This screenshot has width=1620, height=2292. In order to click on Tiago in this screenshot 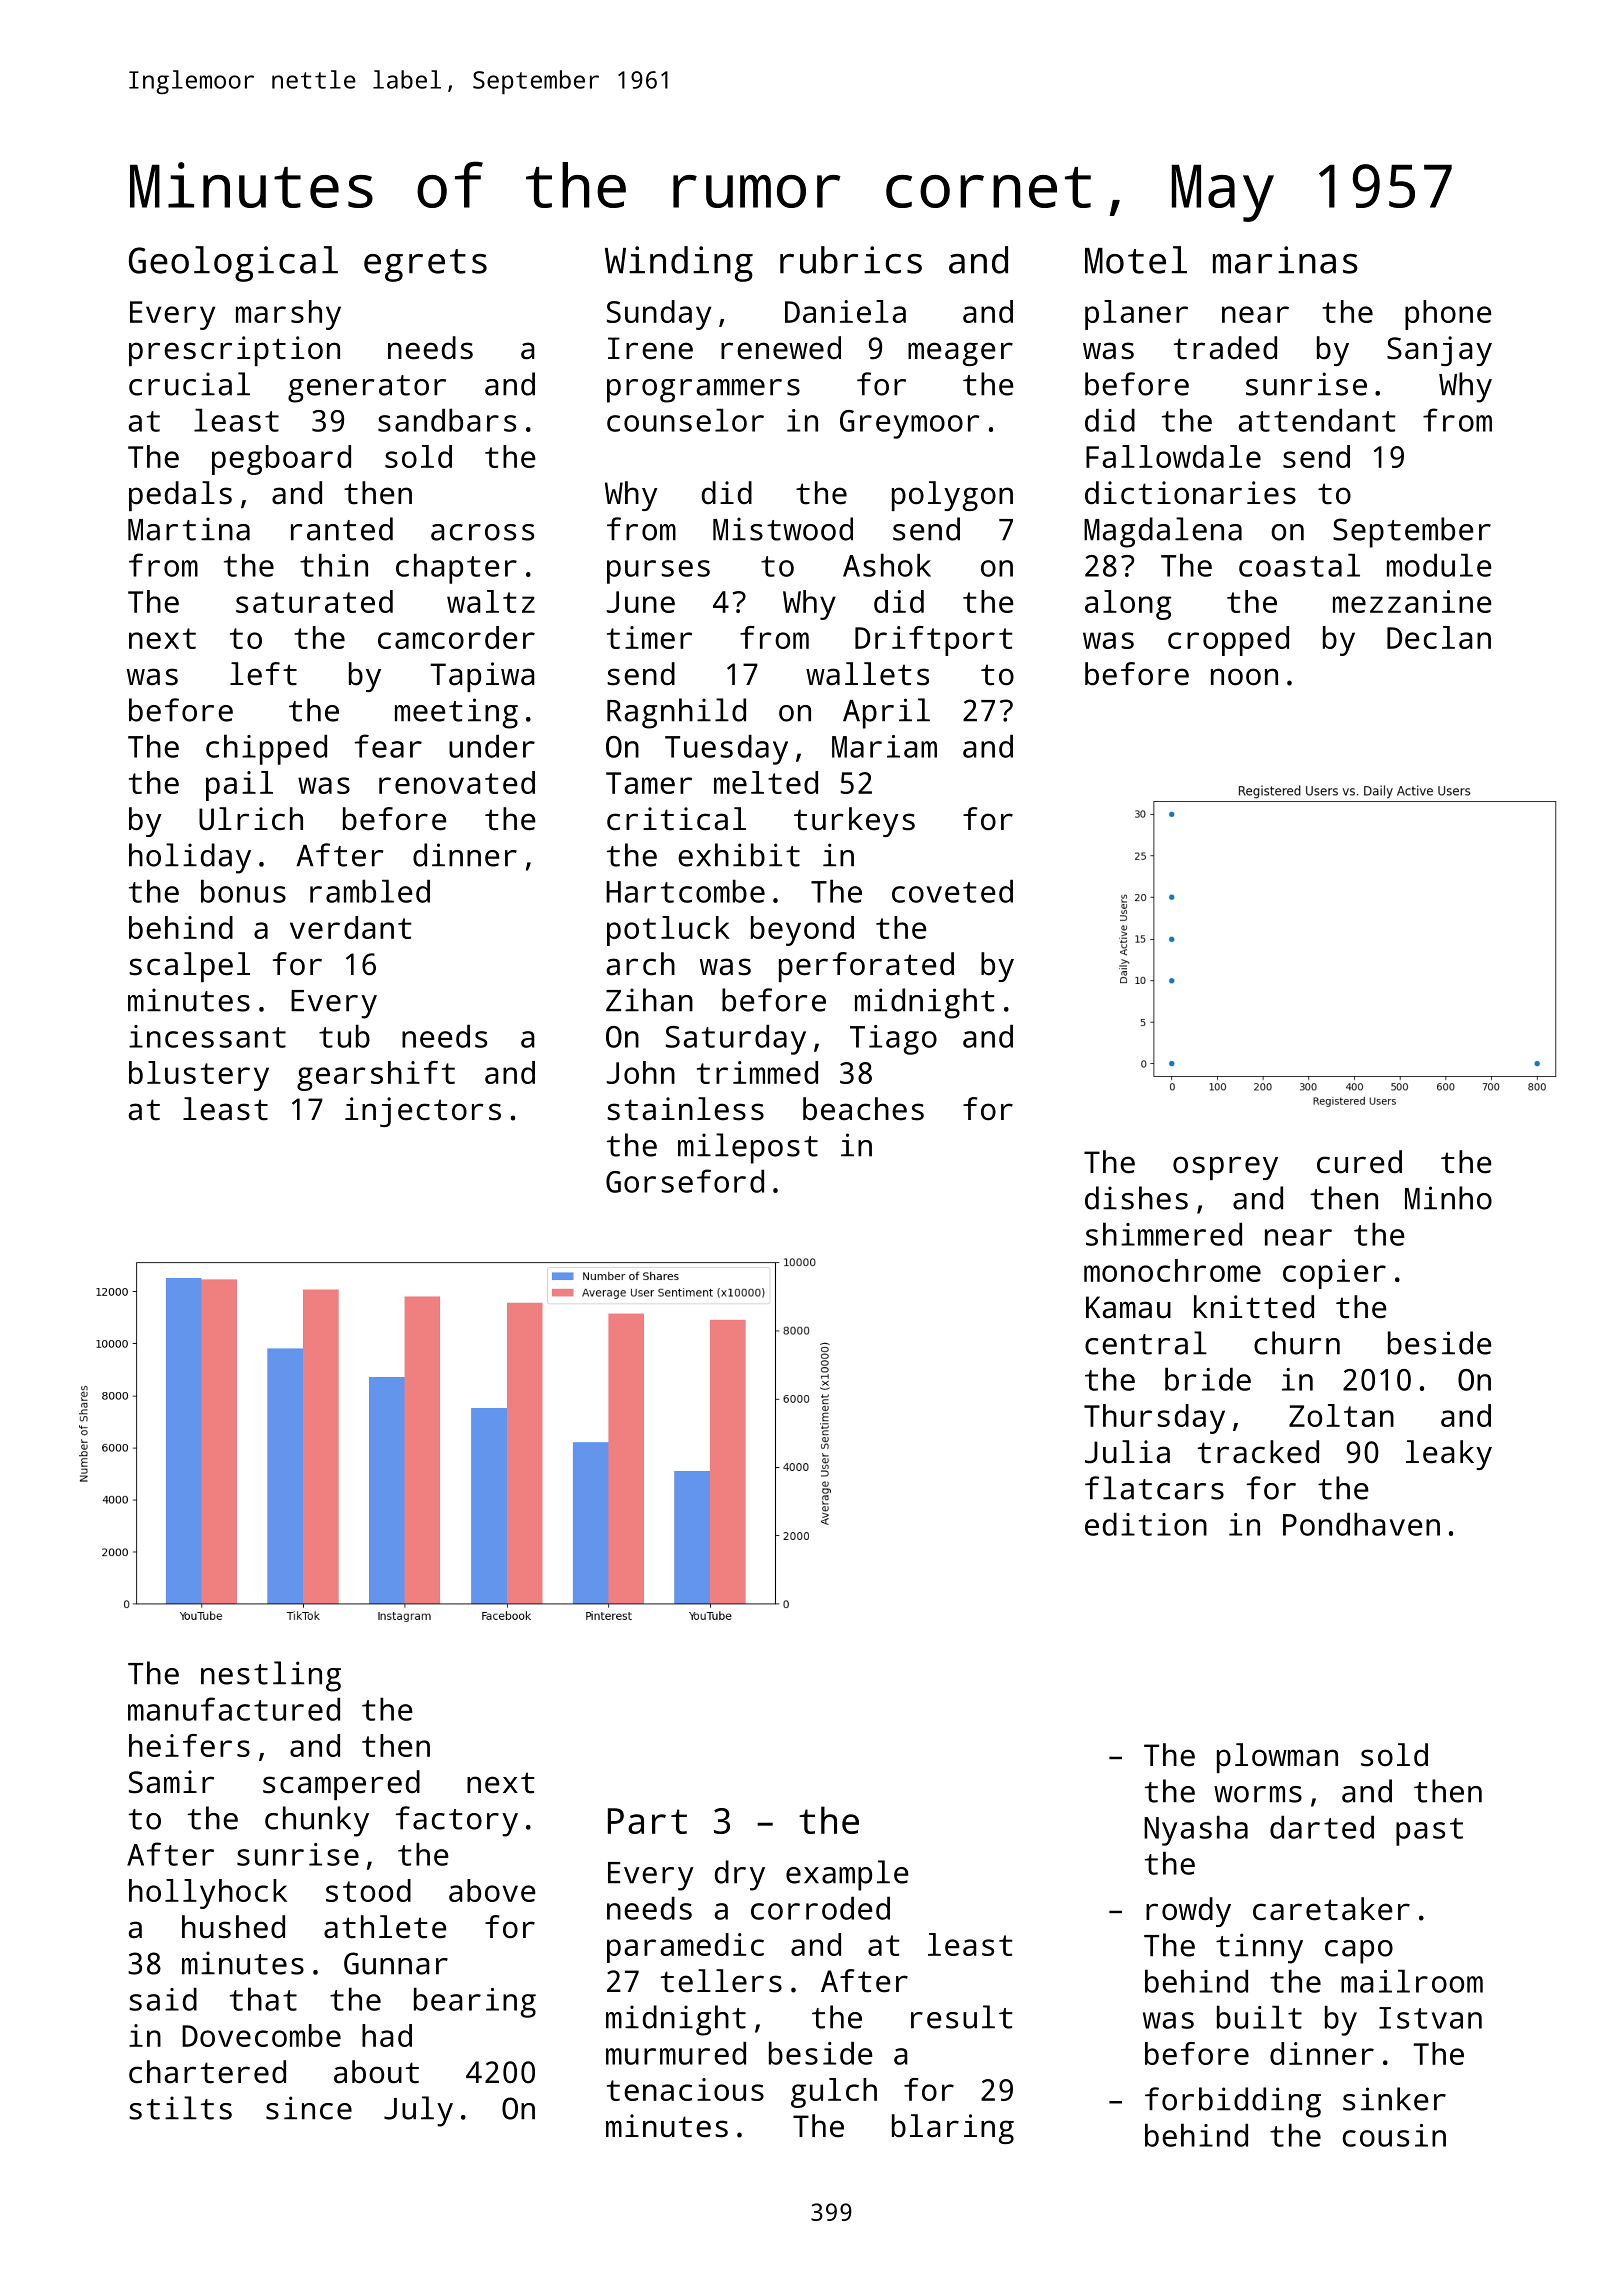, I will do `click(893, 1040)`.
